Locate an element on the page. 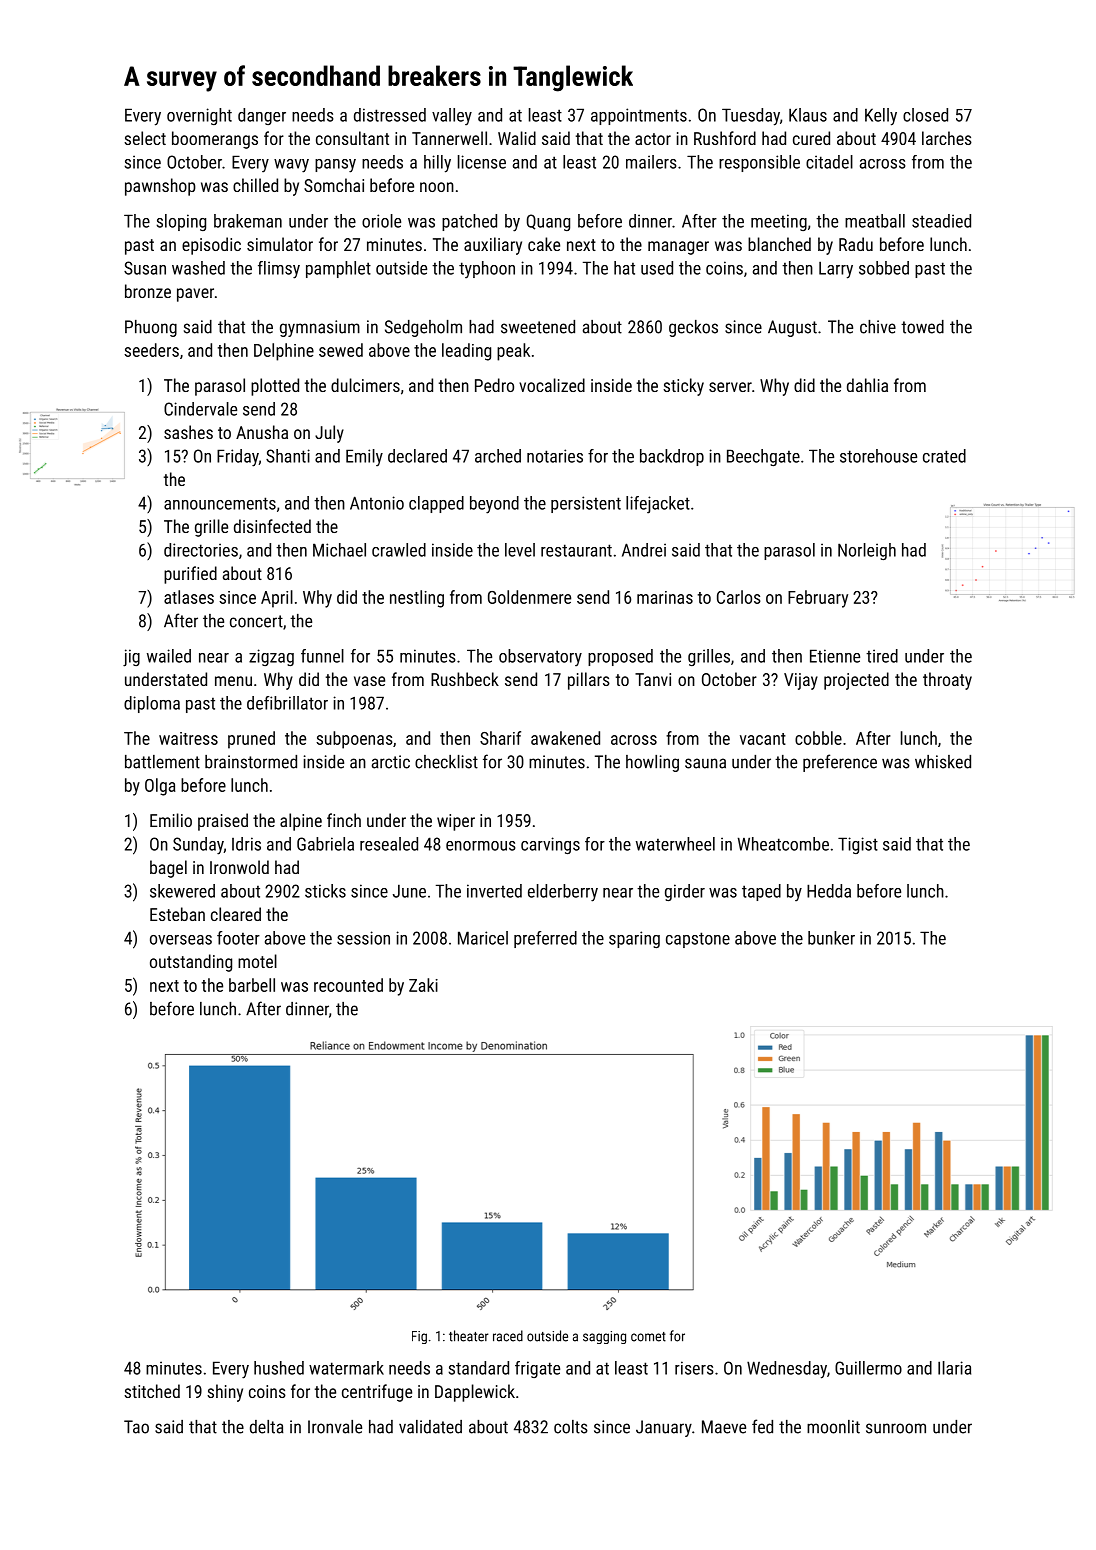 The image size is (1096, 1550). sashes is located at coordinates (188, 432).
